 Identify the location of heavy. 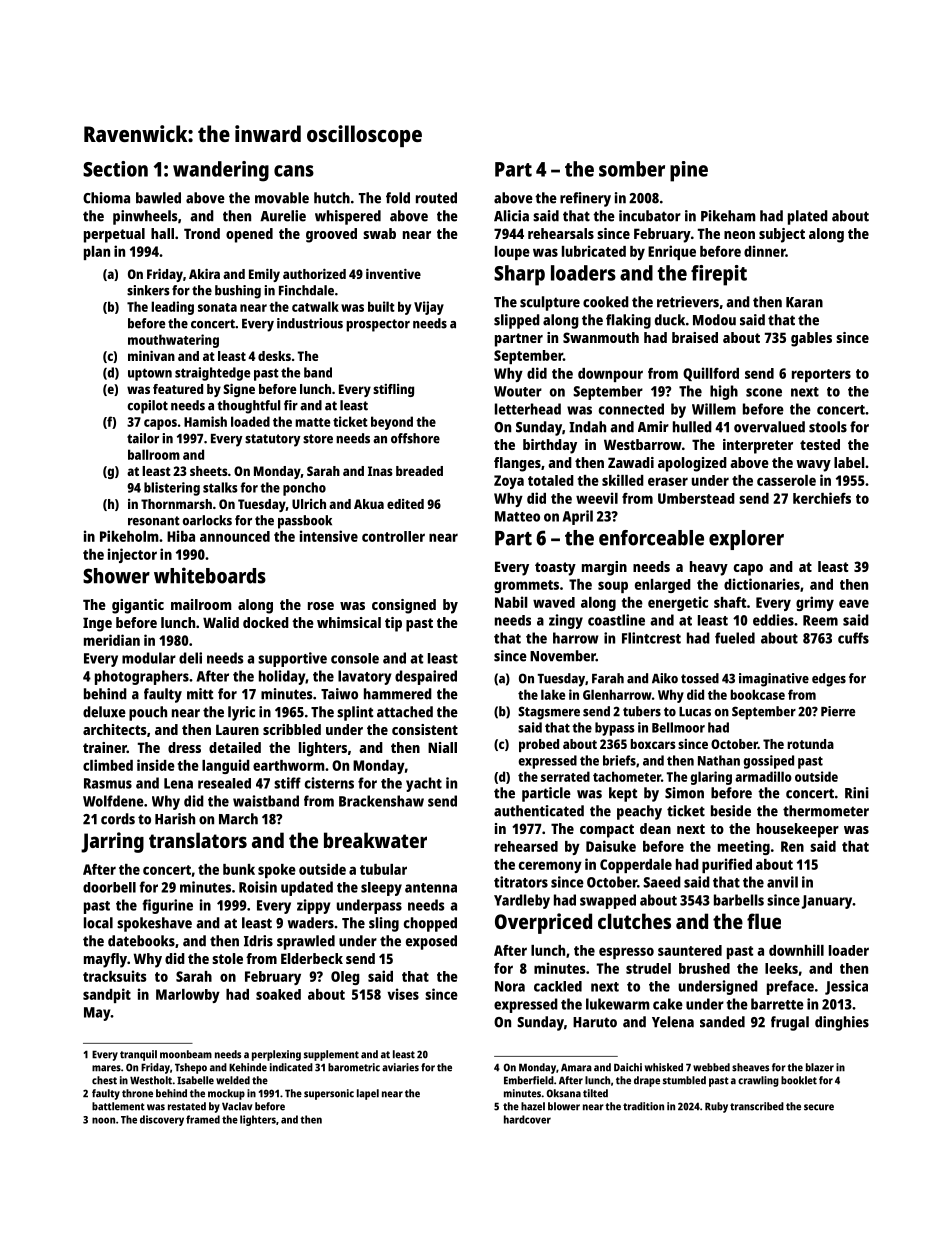
(709, 568).
